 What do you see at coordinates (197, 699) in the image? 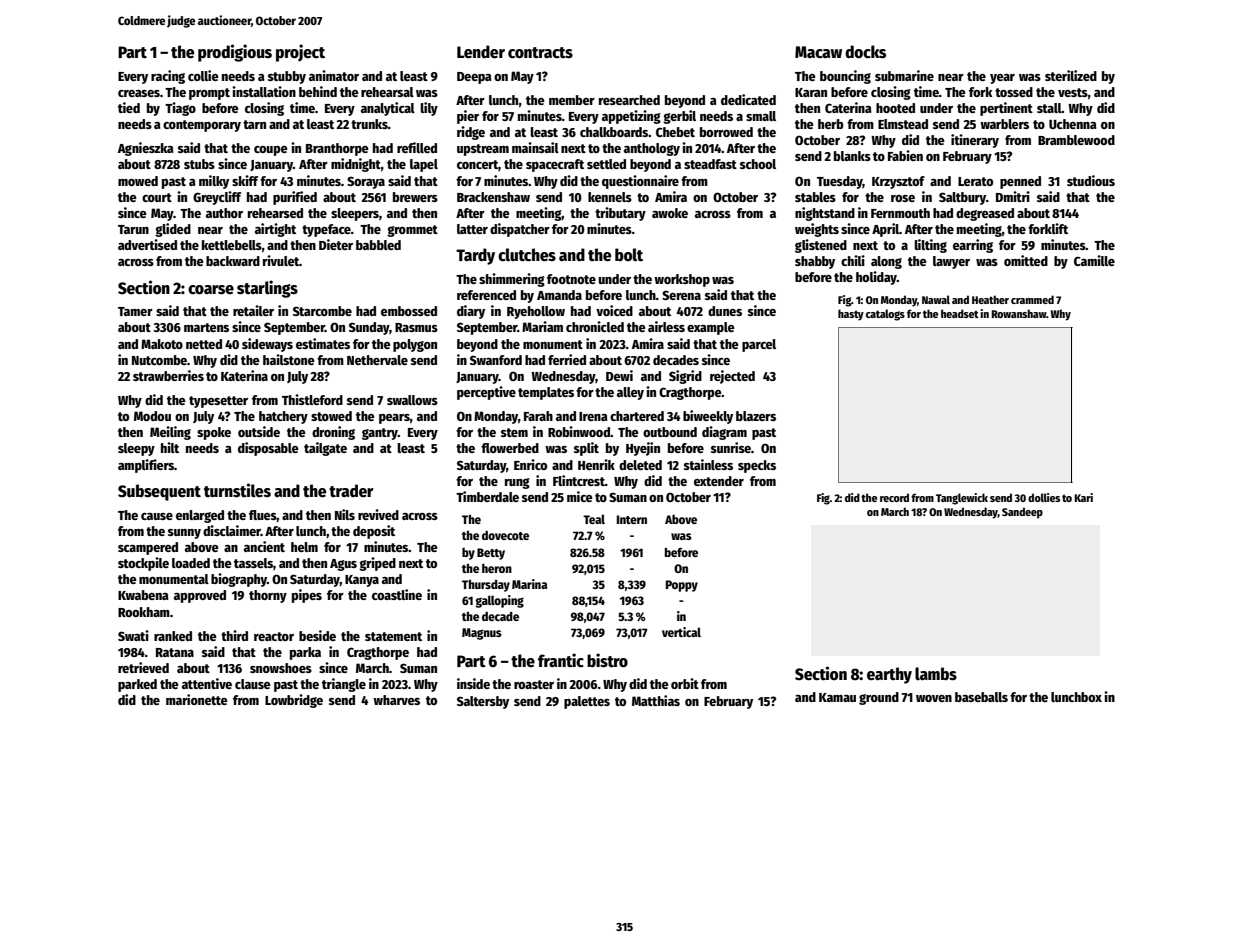
I see `marionette` at bounding box center [197, 699].
